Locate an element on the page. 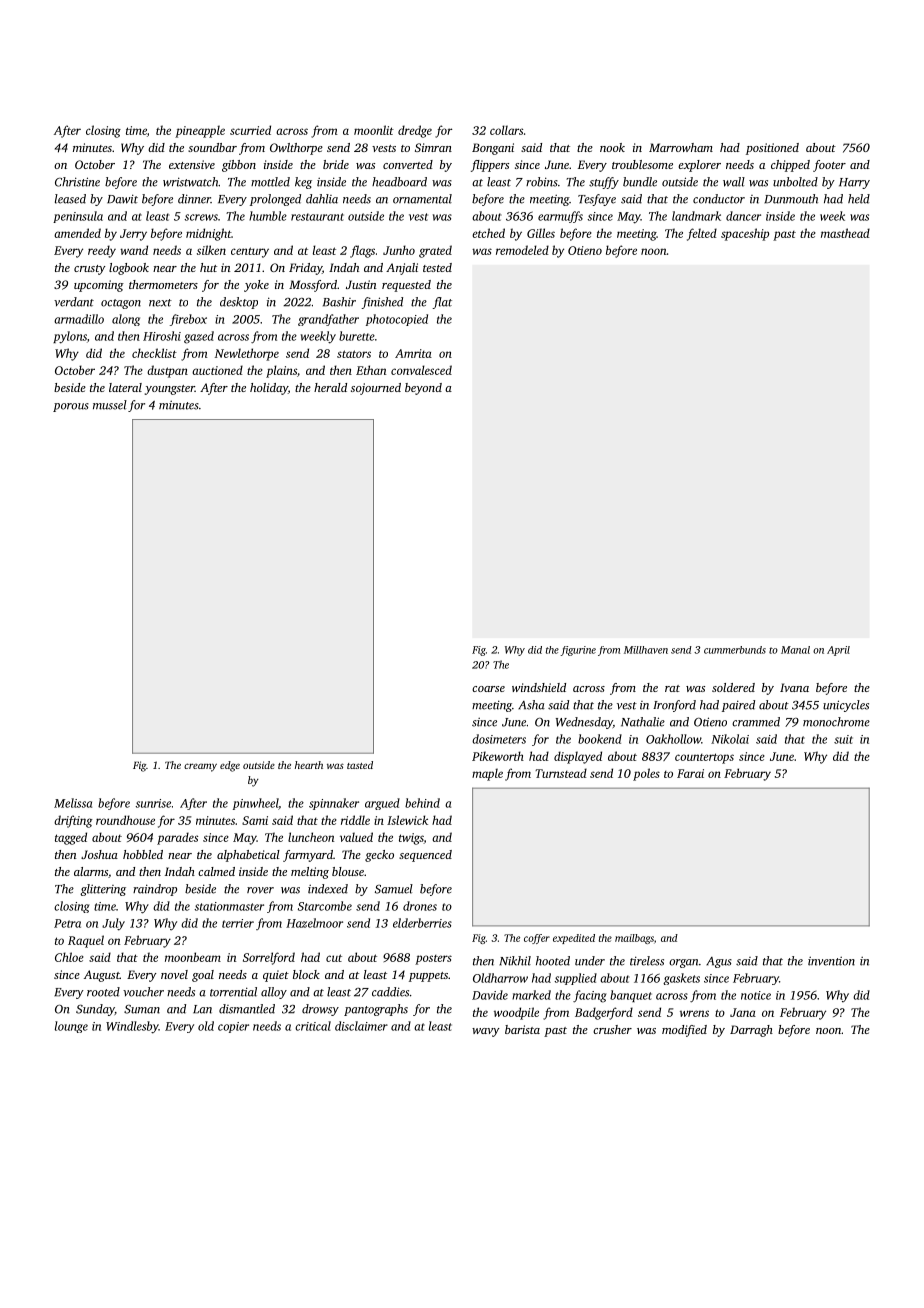 This image has height=1308, width=924. Harry is located at coordinates (854, 183).
